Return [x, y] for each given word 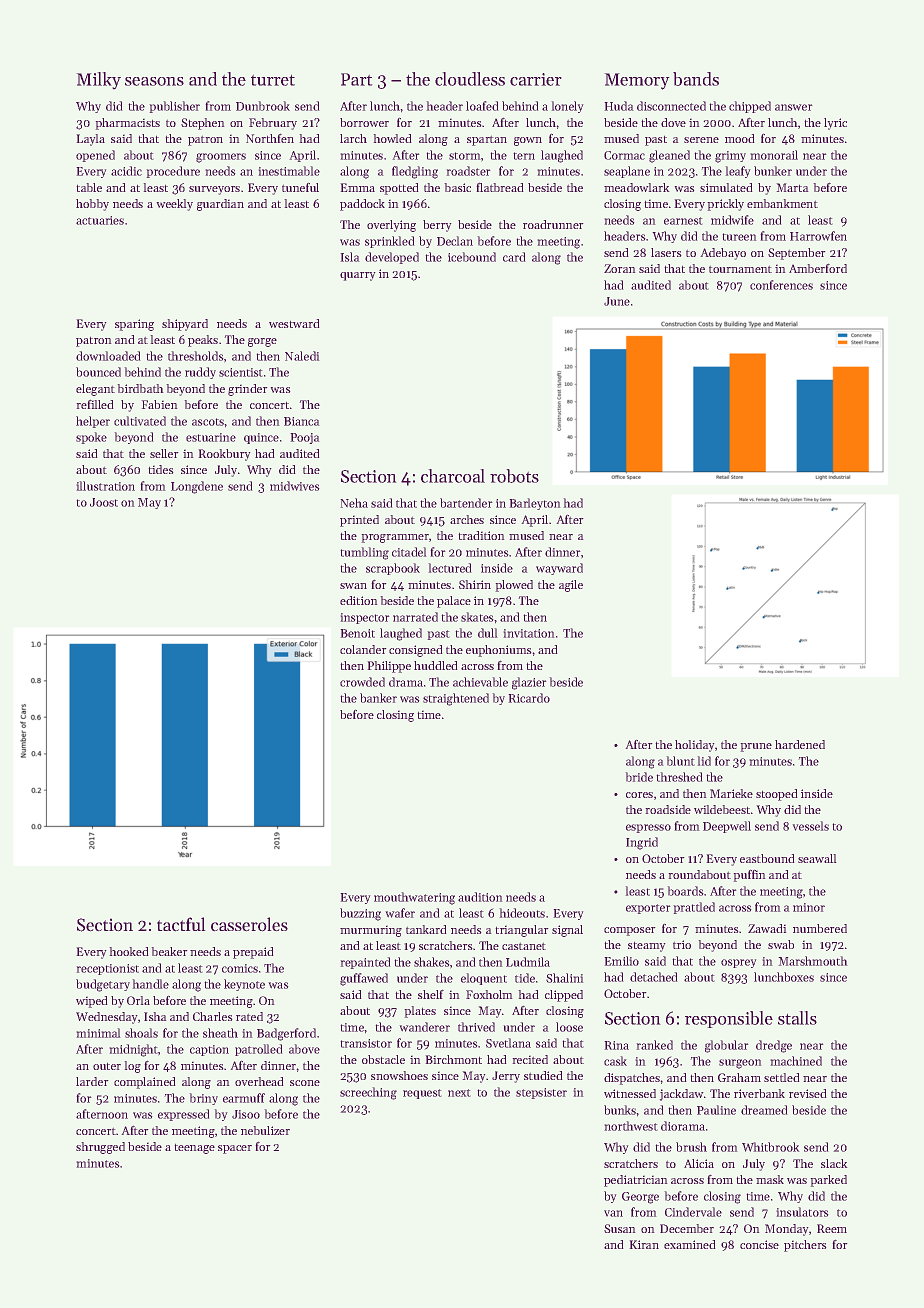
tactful [181, 924]
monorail [774, 155]
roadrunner [553, 224]
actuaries [100, 220]
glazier [529, 683]
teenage [194, 1148]
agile [571, 586]
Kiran [644, 1244]
